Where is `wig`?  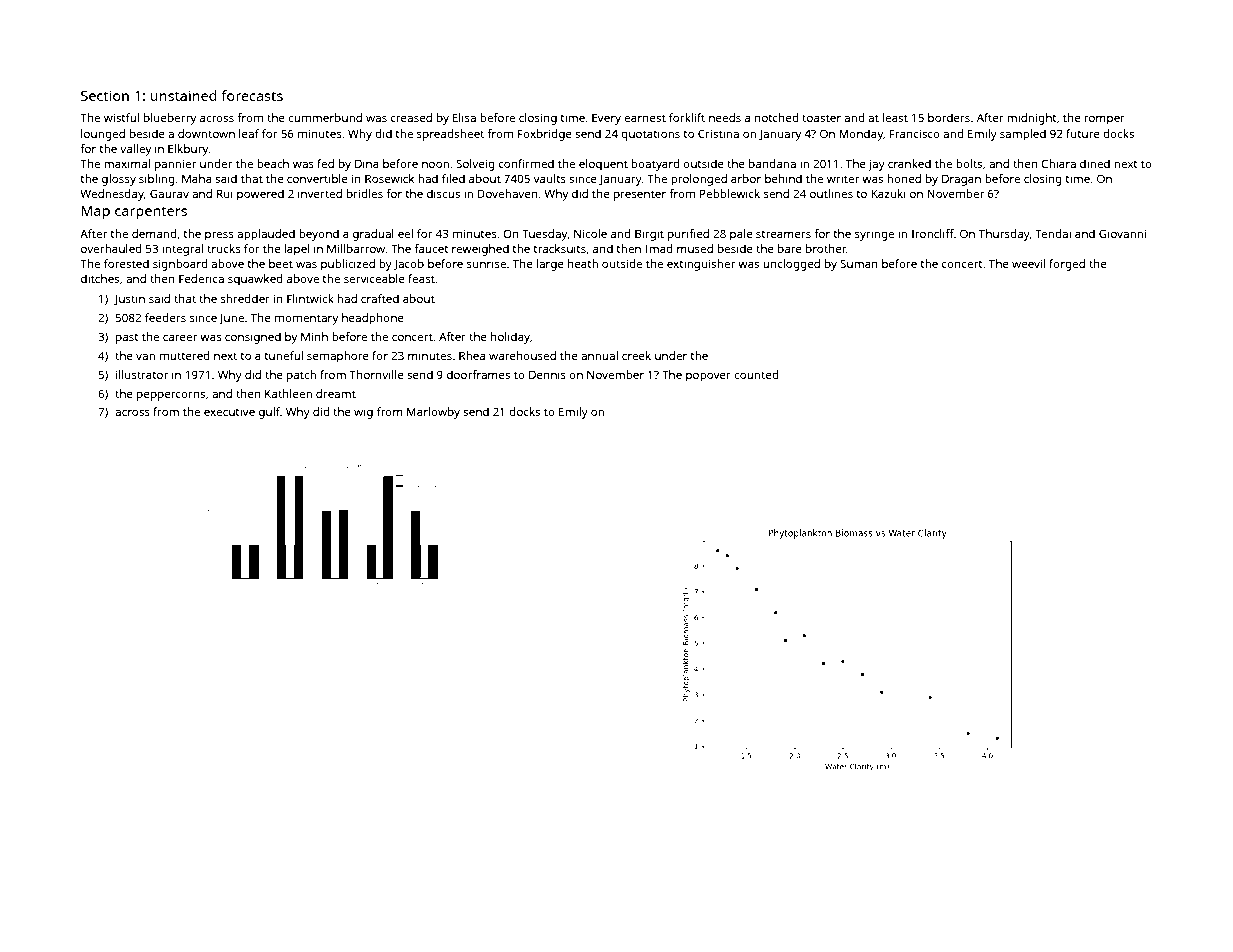 wig is located at coordinates (363, 413).
